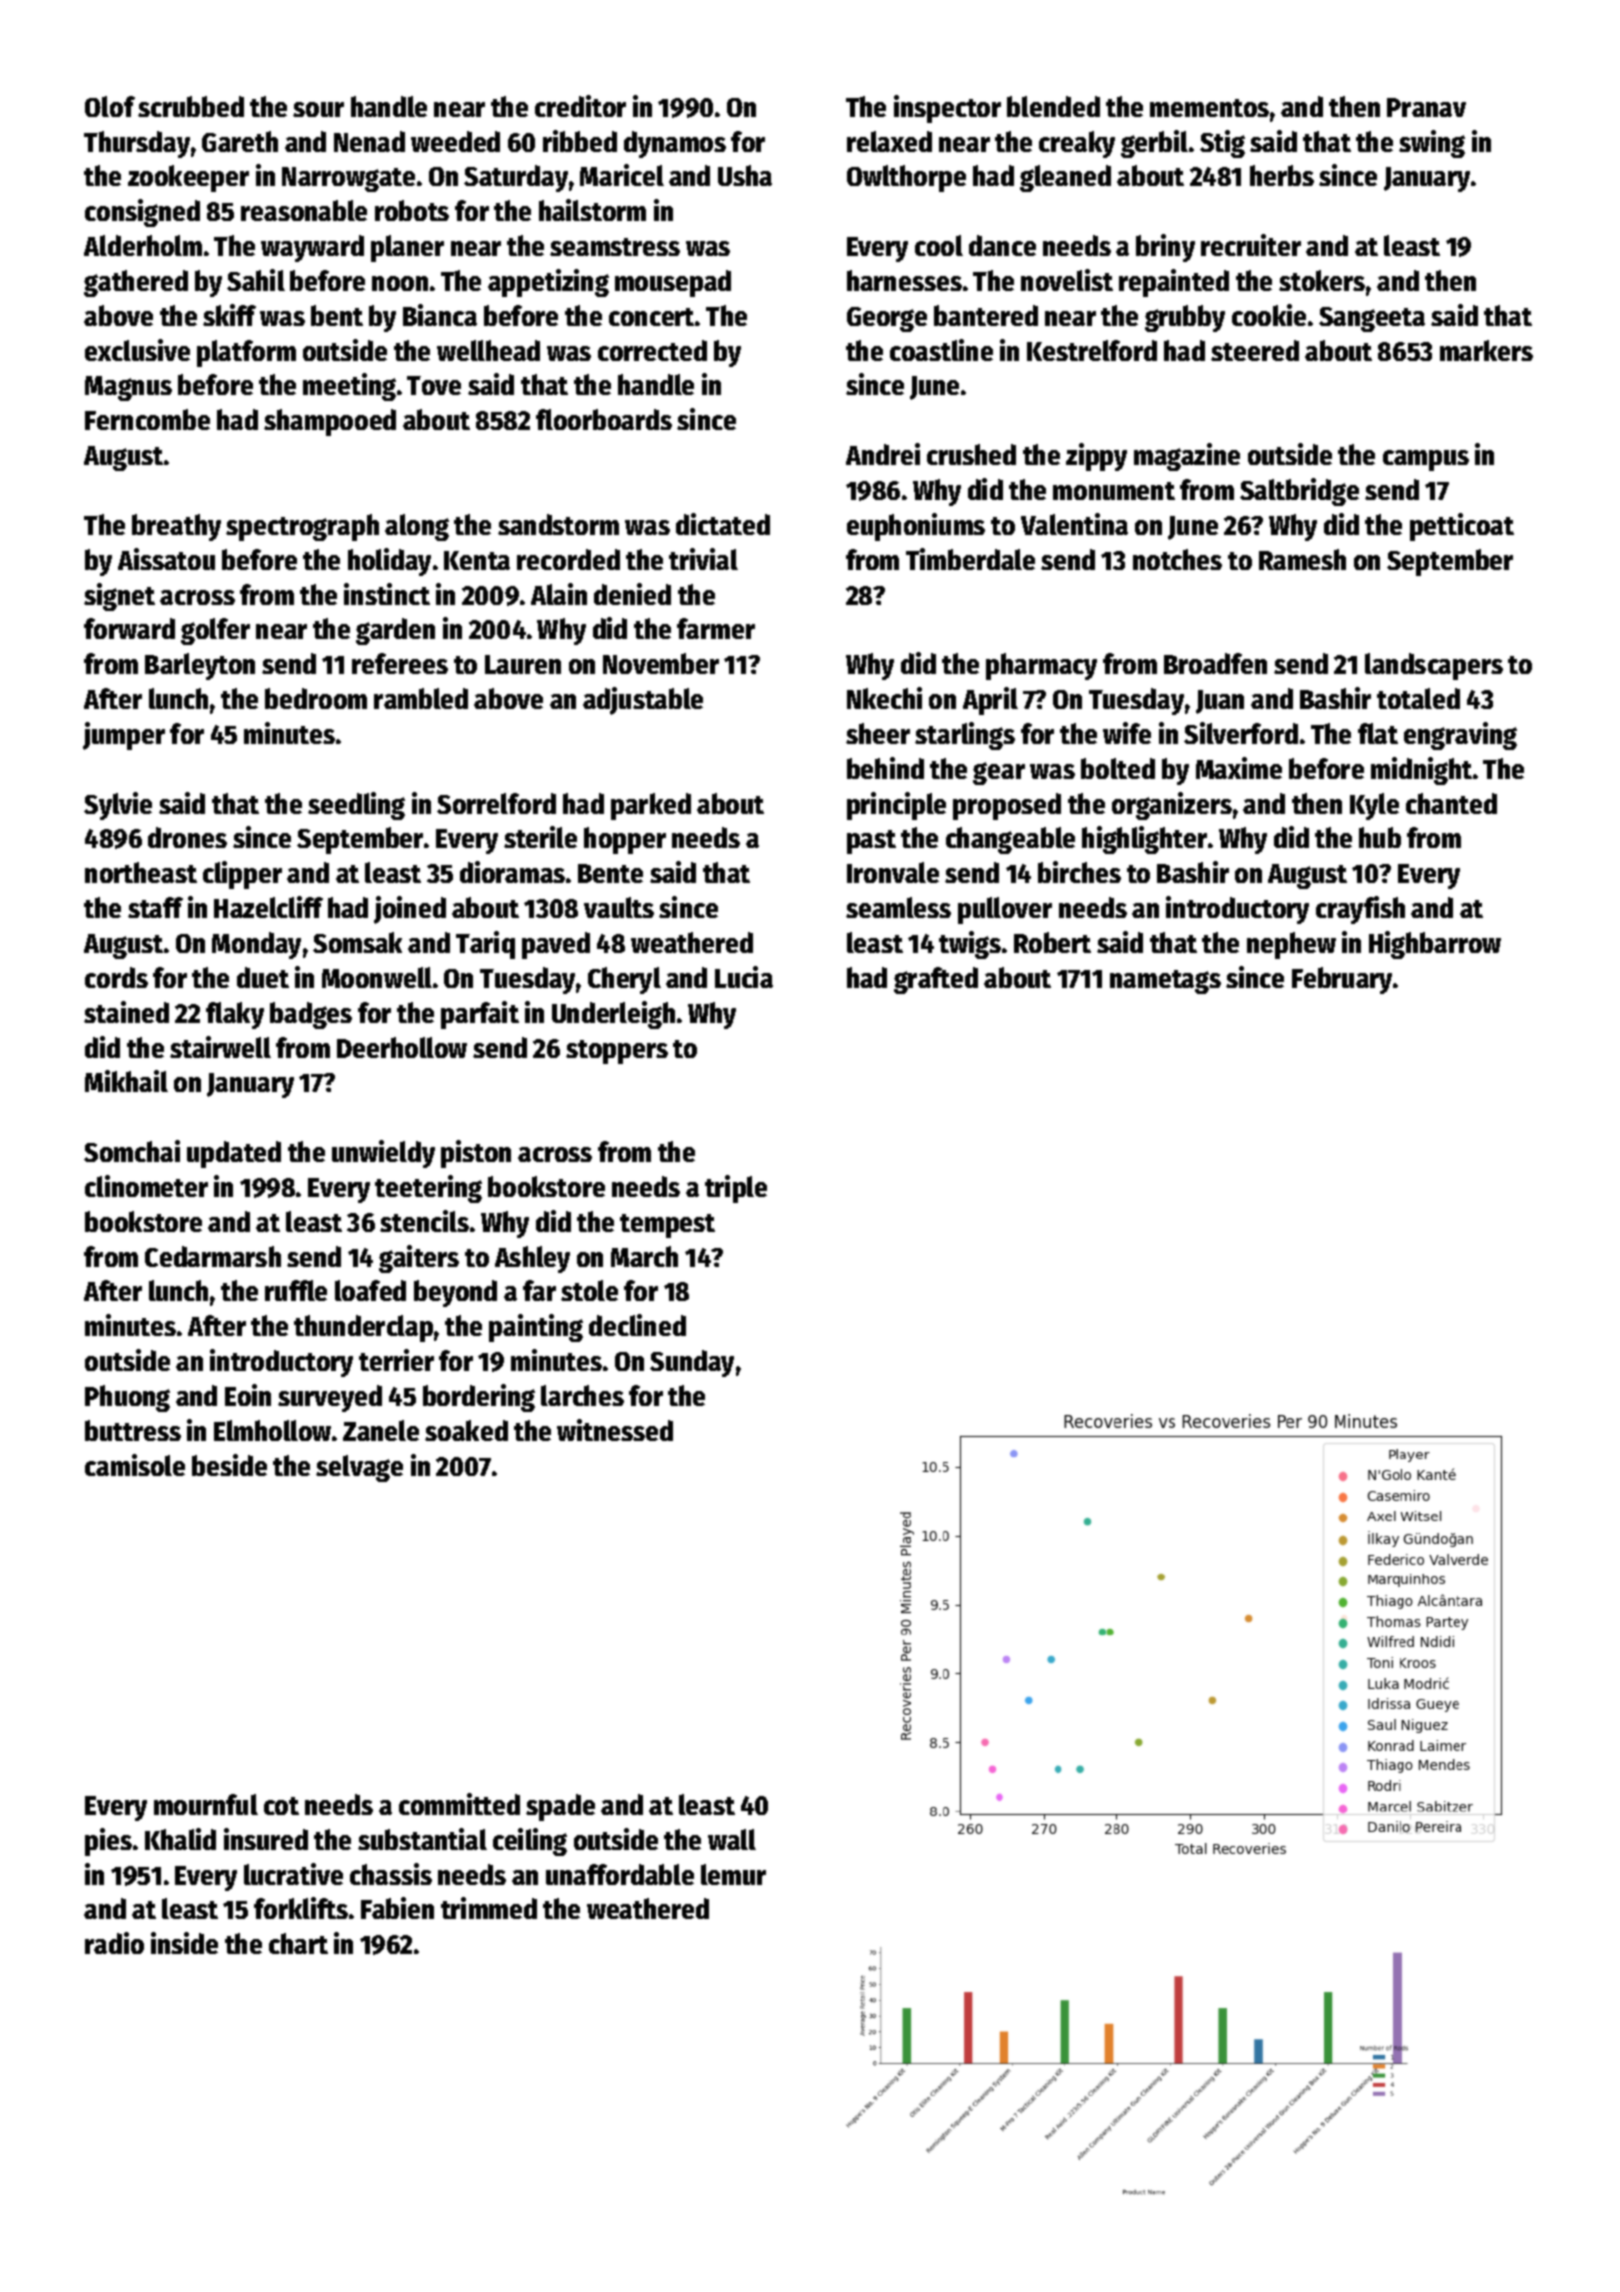 This image has width=1620, height=2292. Describe the element at coordinates (1435, 945) in the image. I see `Highbarrow` at that location.
